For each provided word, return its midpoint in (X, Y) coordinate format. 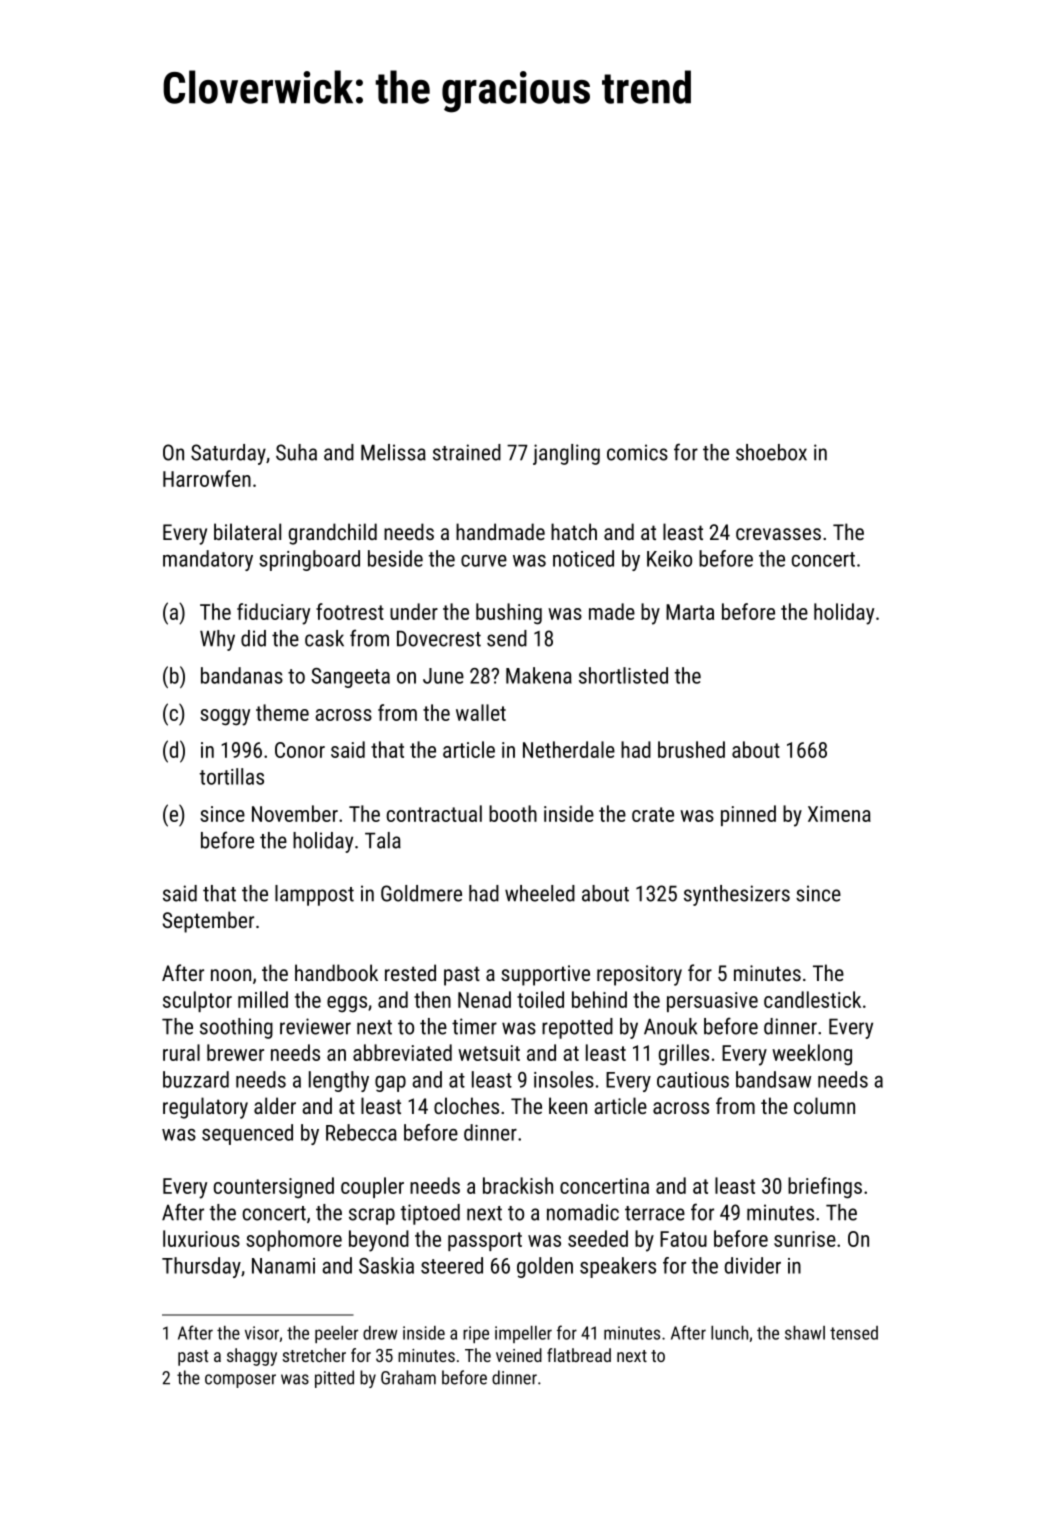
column (824, 1105)
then (432, 999)
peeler (336, 1334)
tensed (854, 1333)
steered (452, 1265)
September (208, 922)
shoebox (771, 452)
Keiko (669, 558)
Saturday (228, 454)
